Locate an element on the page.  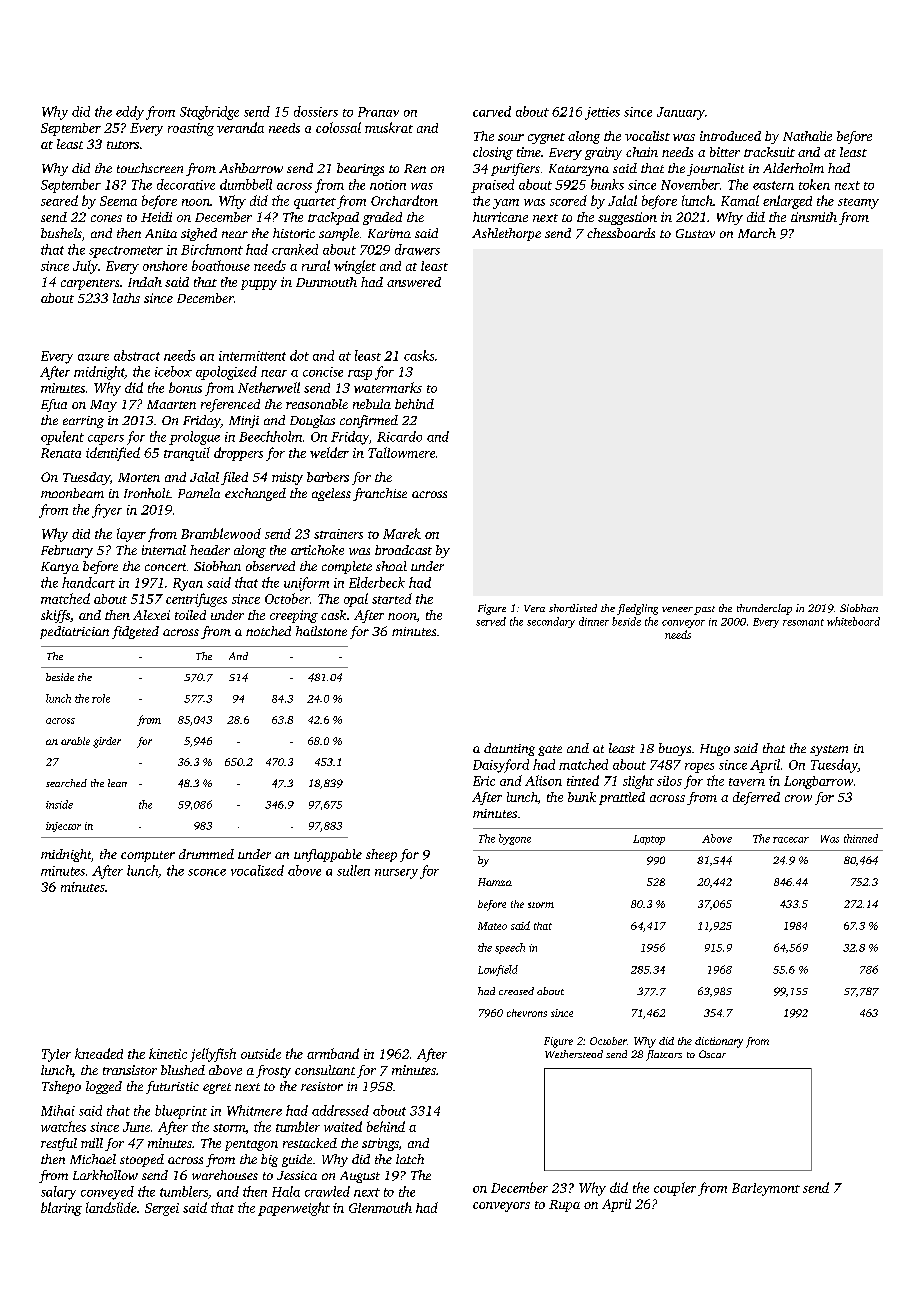
racecar is located at coordinates (791, 840).
